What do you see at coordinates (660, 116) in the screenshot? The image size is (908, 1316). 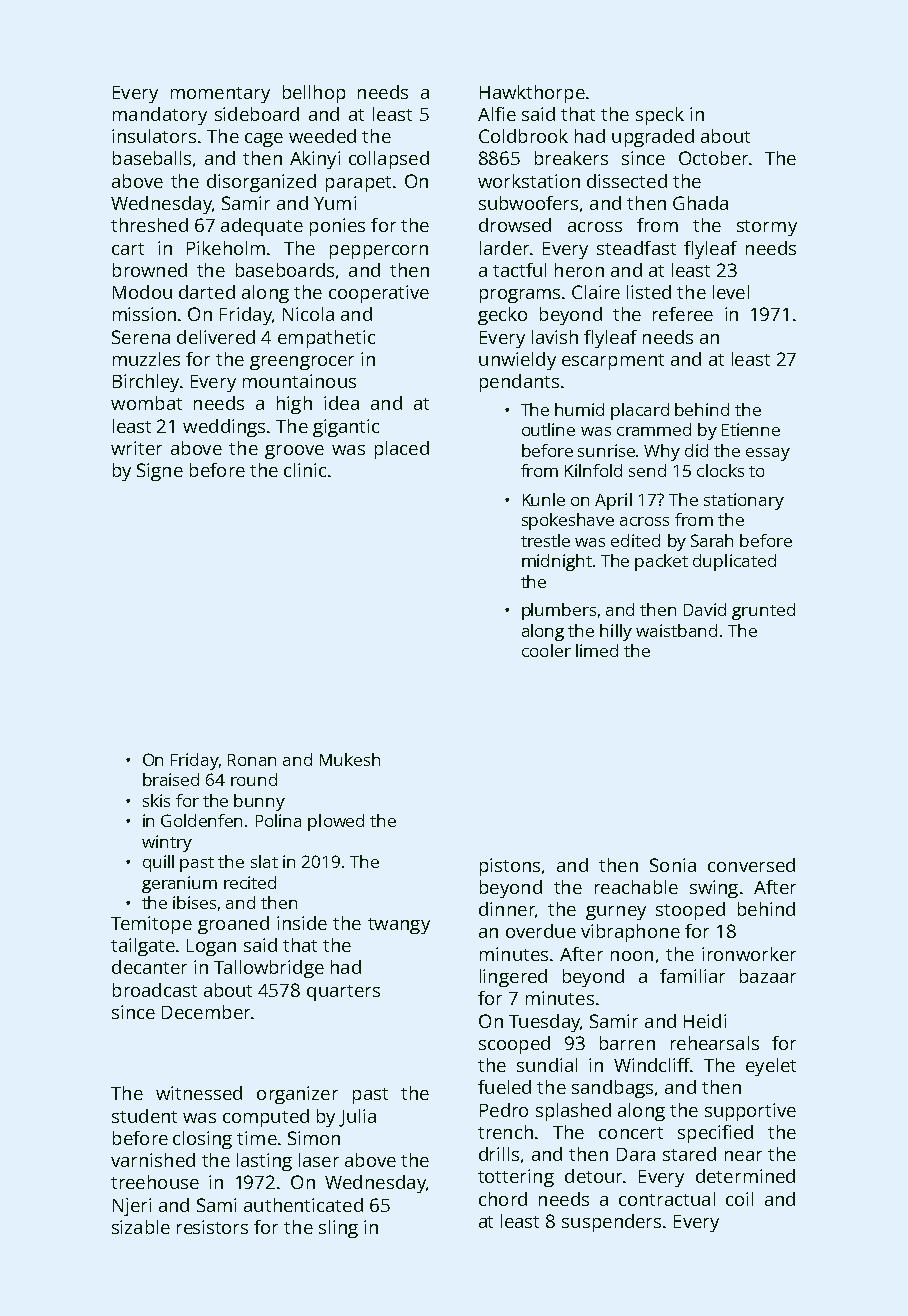 I see `speck` at bounding box center [660, 116].
